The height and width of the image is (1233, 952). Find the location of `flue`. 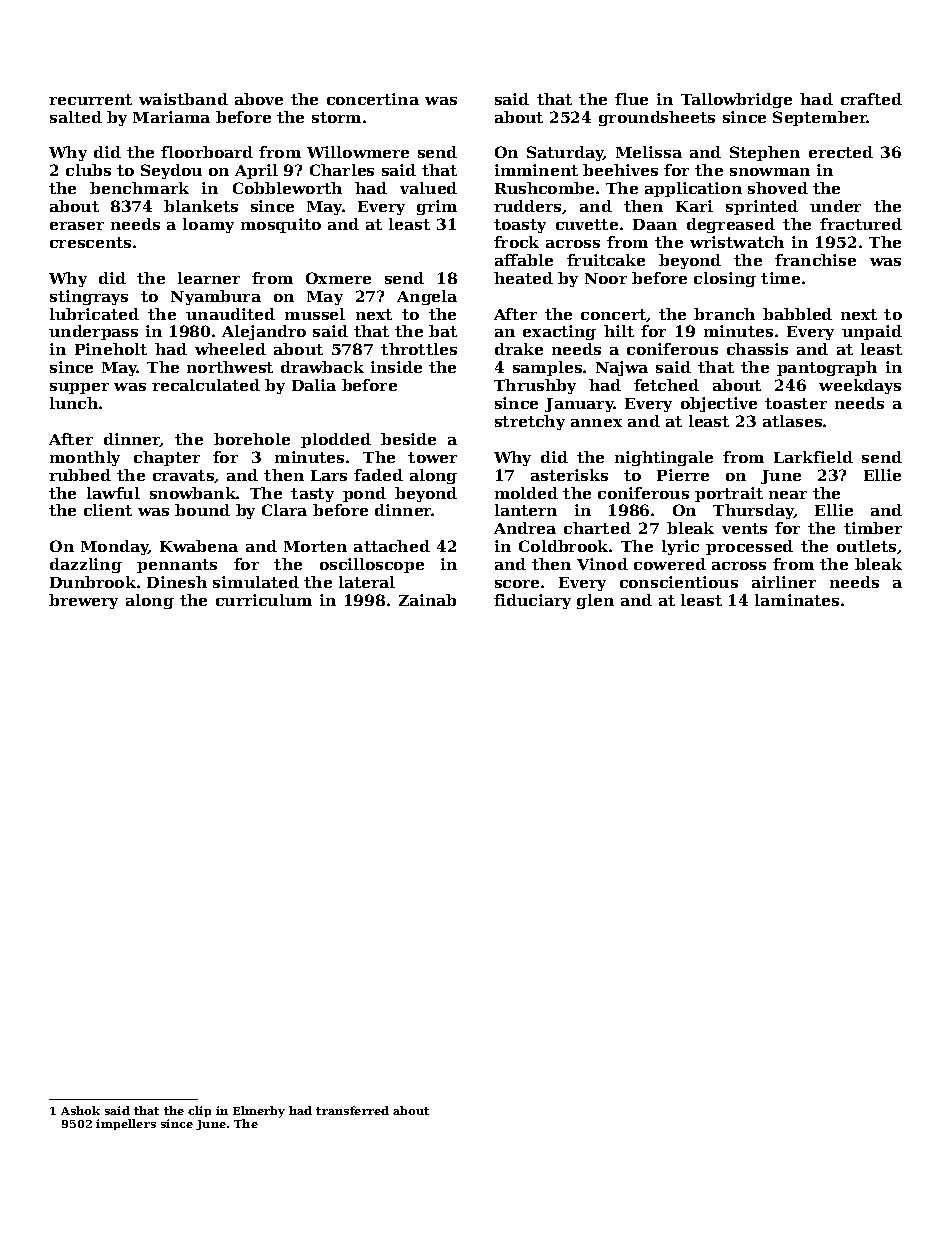

flue is located at coordinates (631, 99).
